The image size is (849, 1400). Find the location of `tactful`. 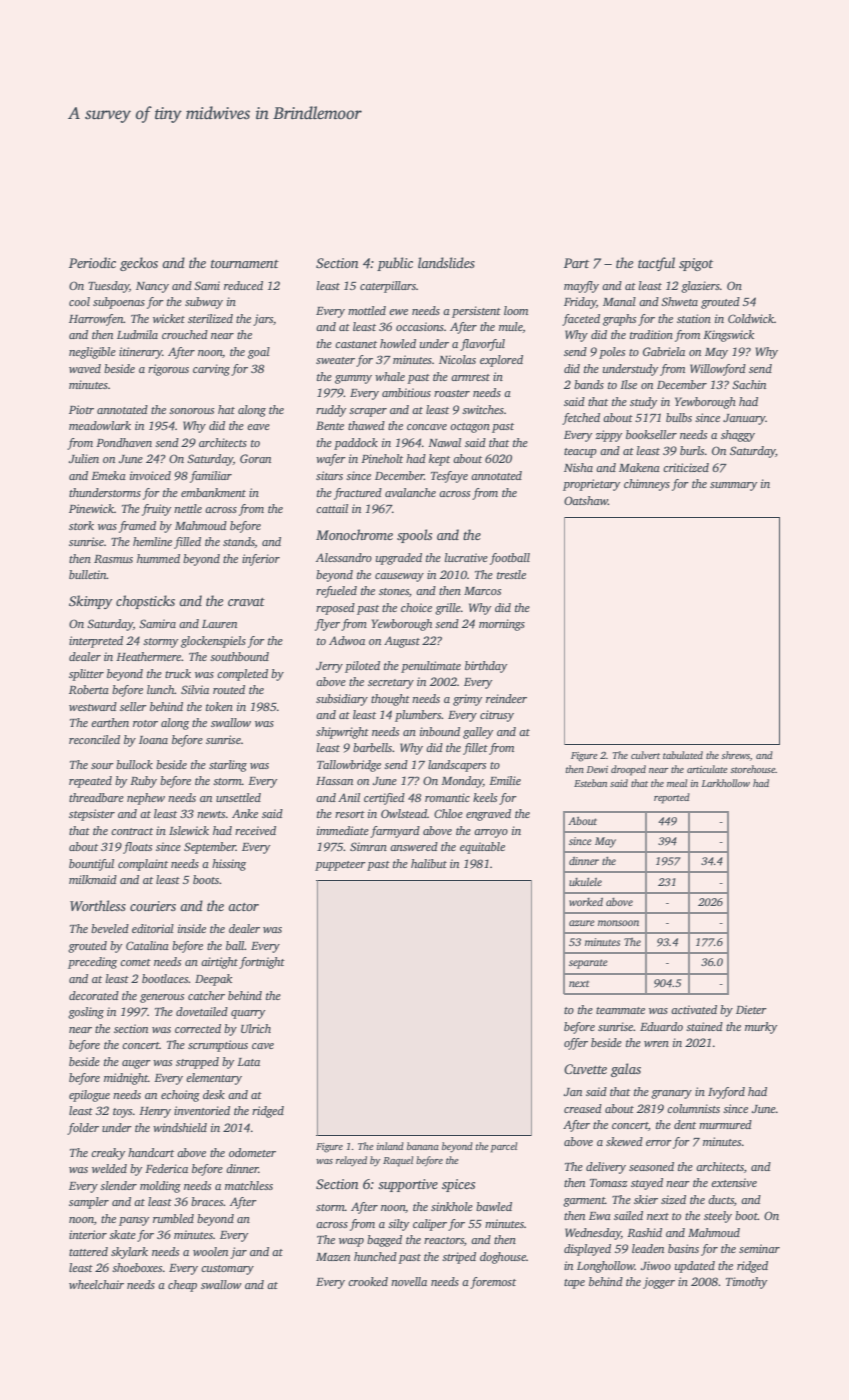

tactful is located at coordinates (656, 264).
